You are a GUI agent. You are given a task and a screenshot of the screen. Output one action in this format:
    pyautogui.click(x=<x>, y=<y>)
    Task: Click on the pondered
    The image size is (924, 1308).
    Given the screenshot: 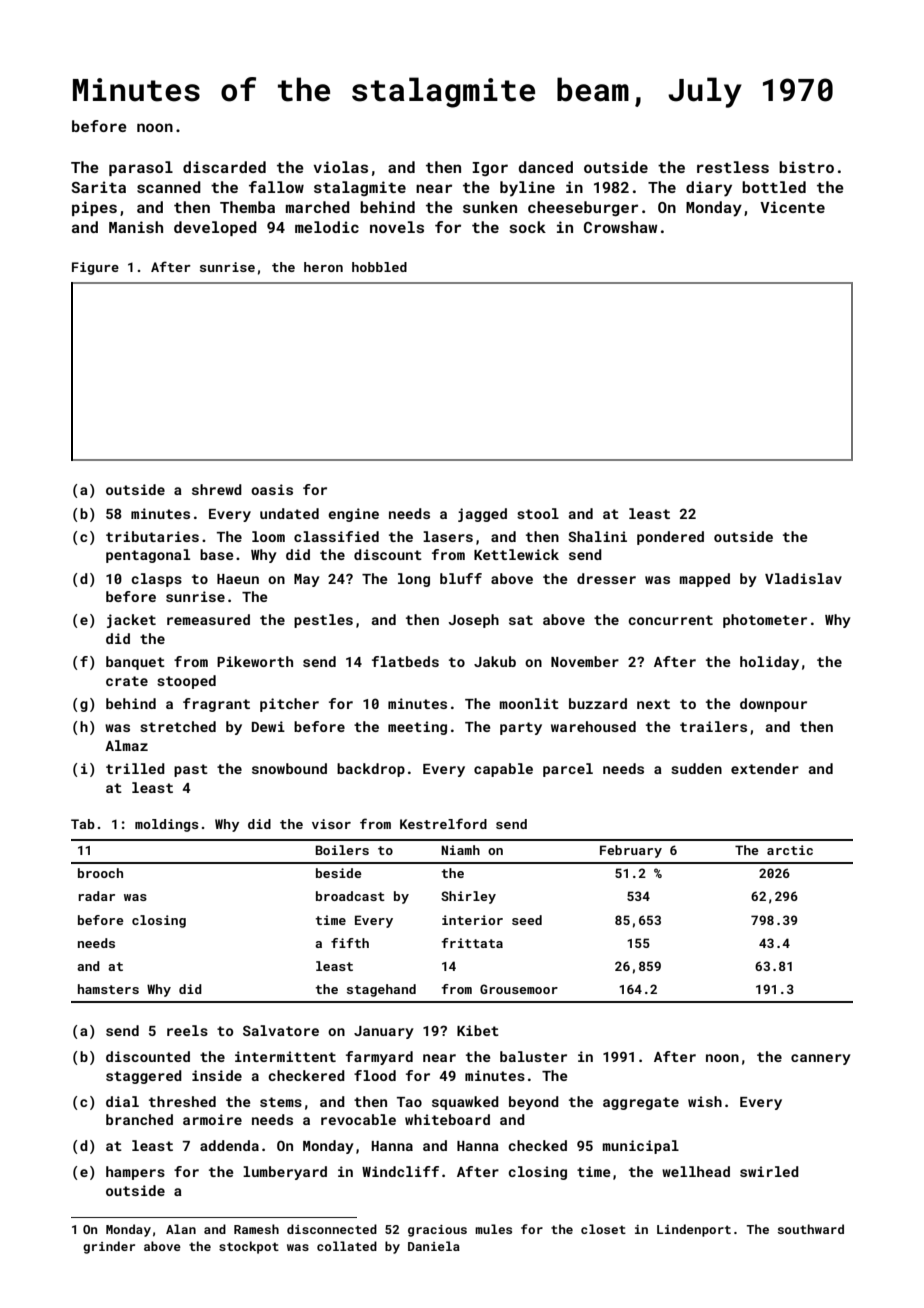 What is the action you would take?
    pyautogui.click(x=670, y=538)
